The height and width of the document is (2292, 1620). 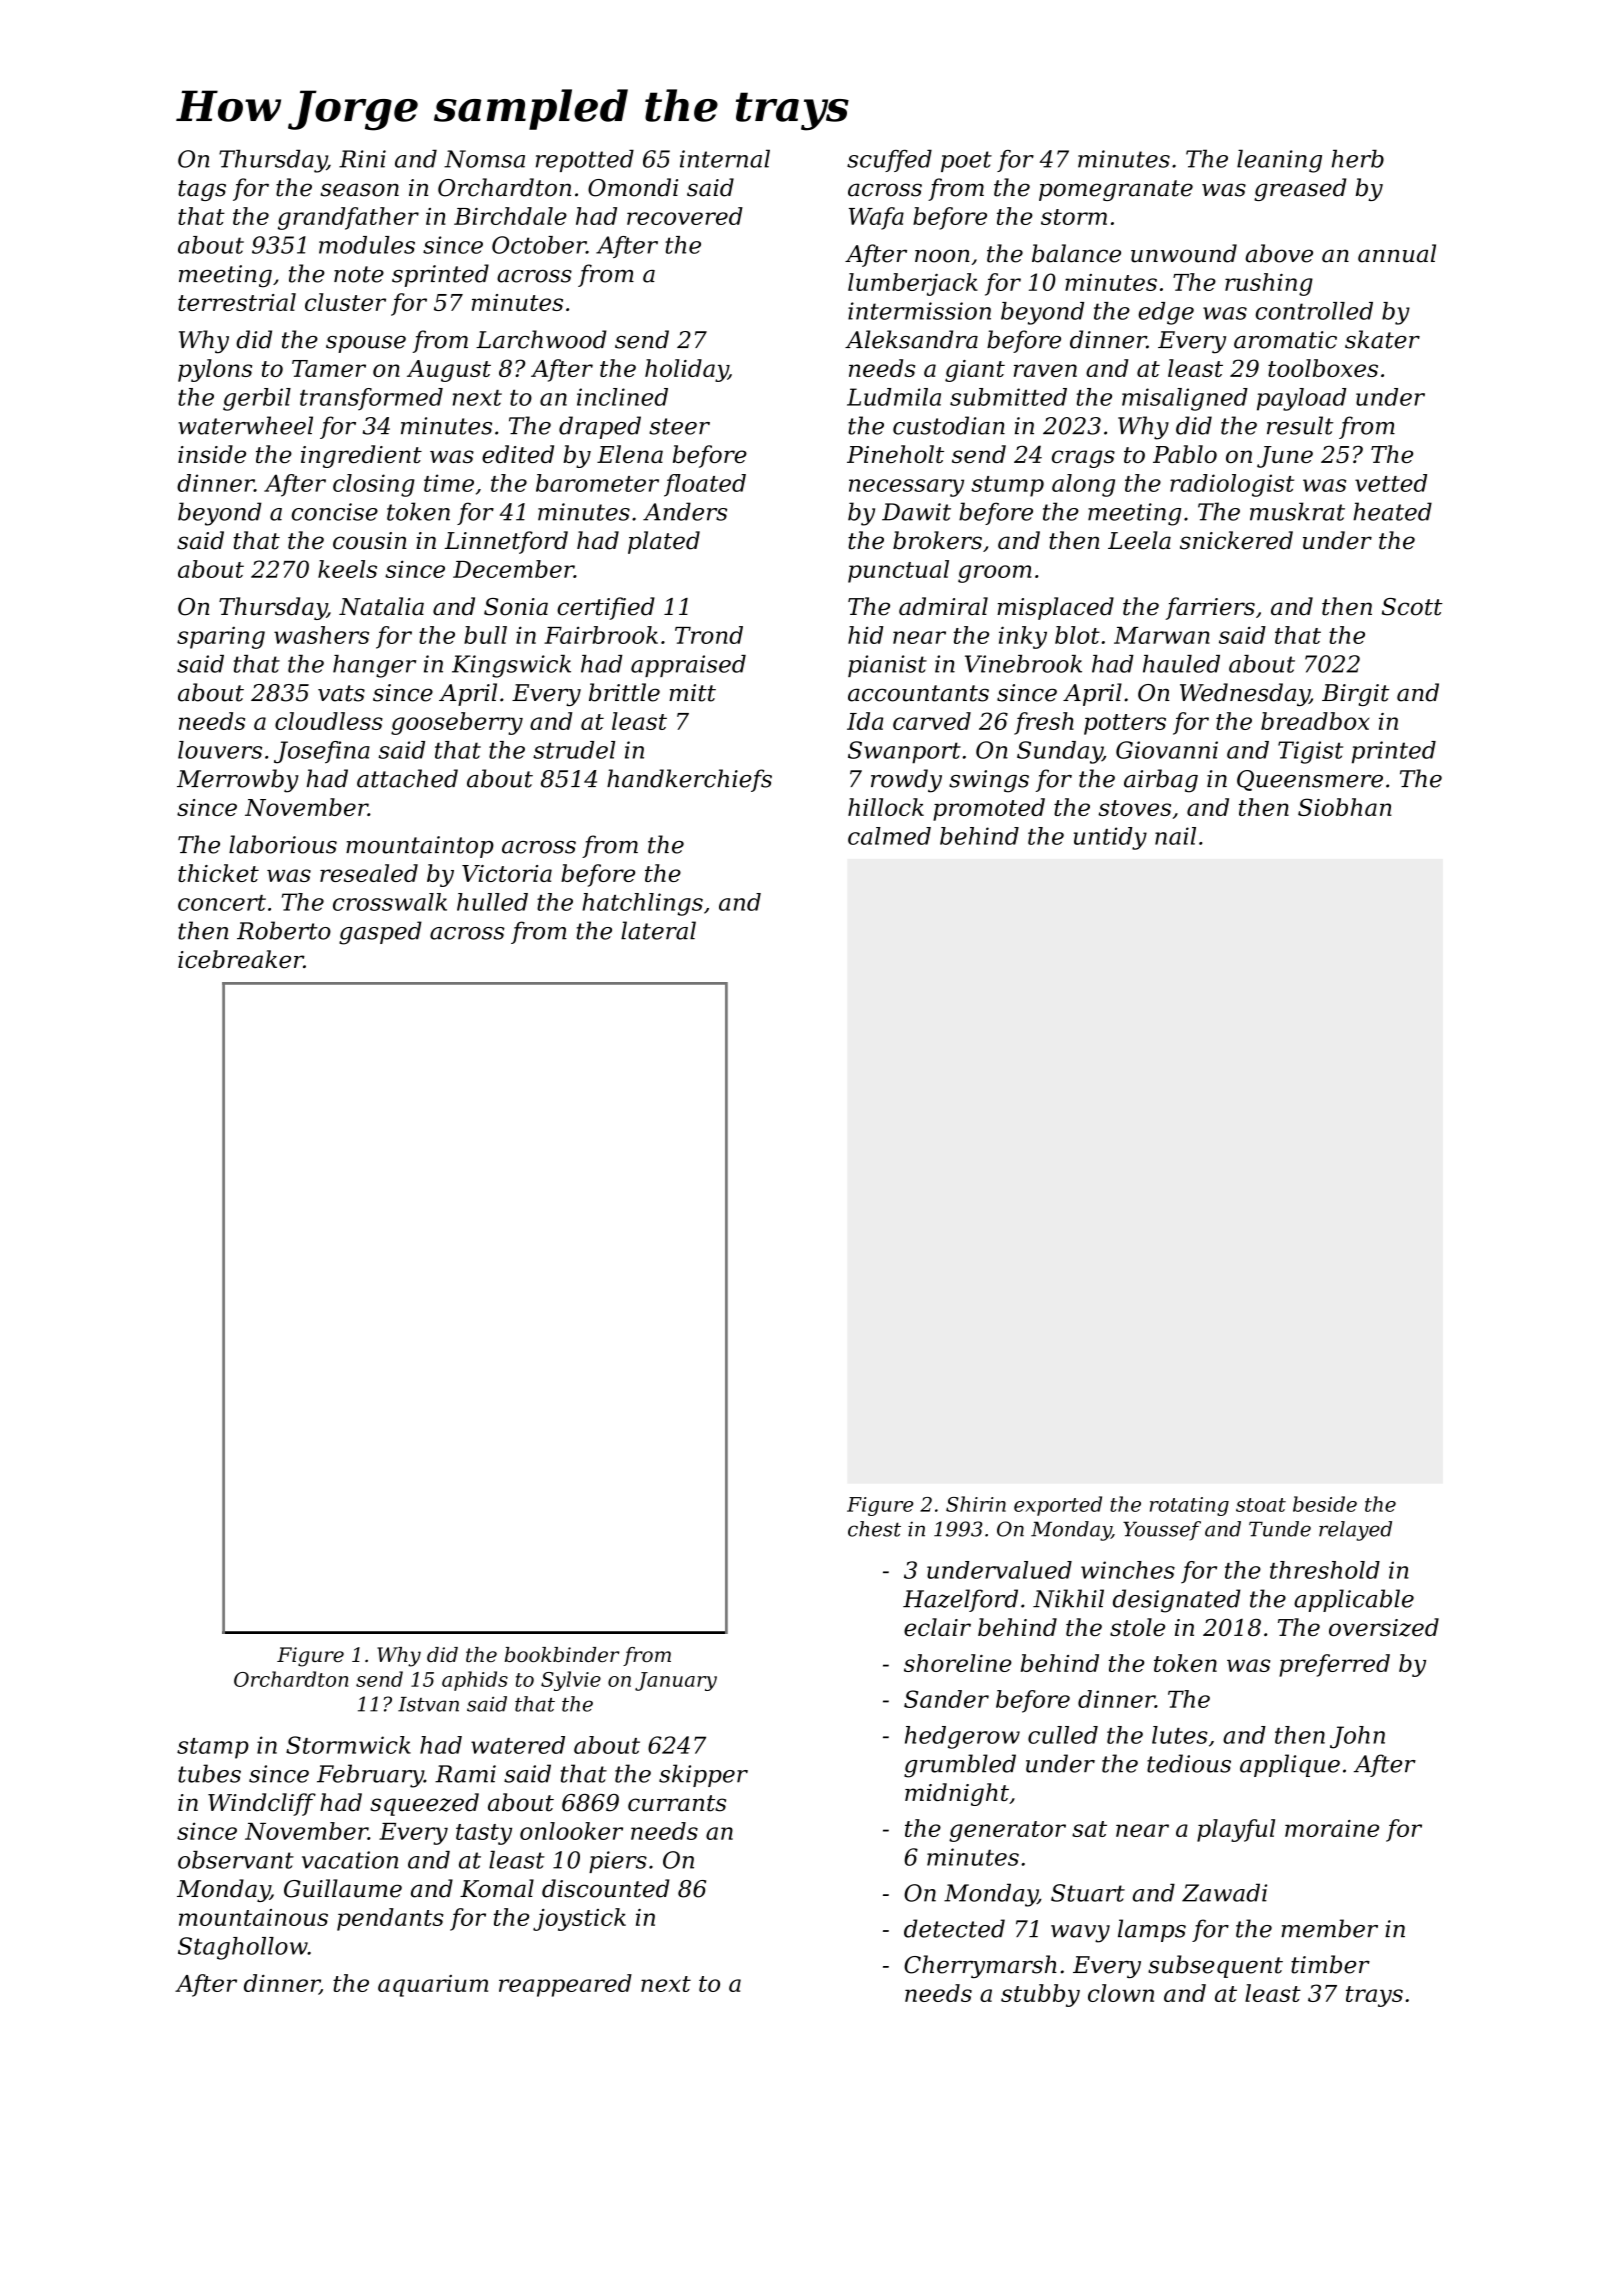 What do you see at coordinates (1279, 161) in the document?
I see `leaning` at bounding box center [1279, 161].
